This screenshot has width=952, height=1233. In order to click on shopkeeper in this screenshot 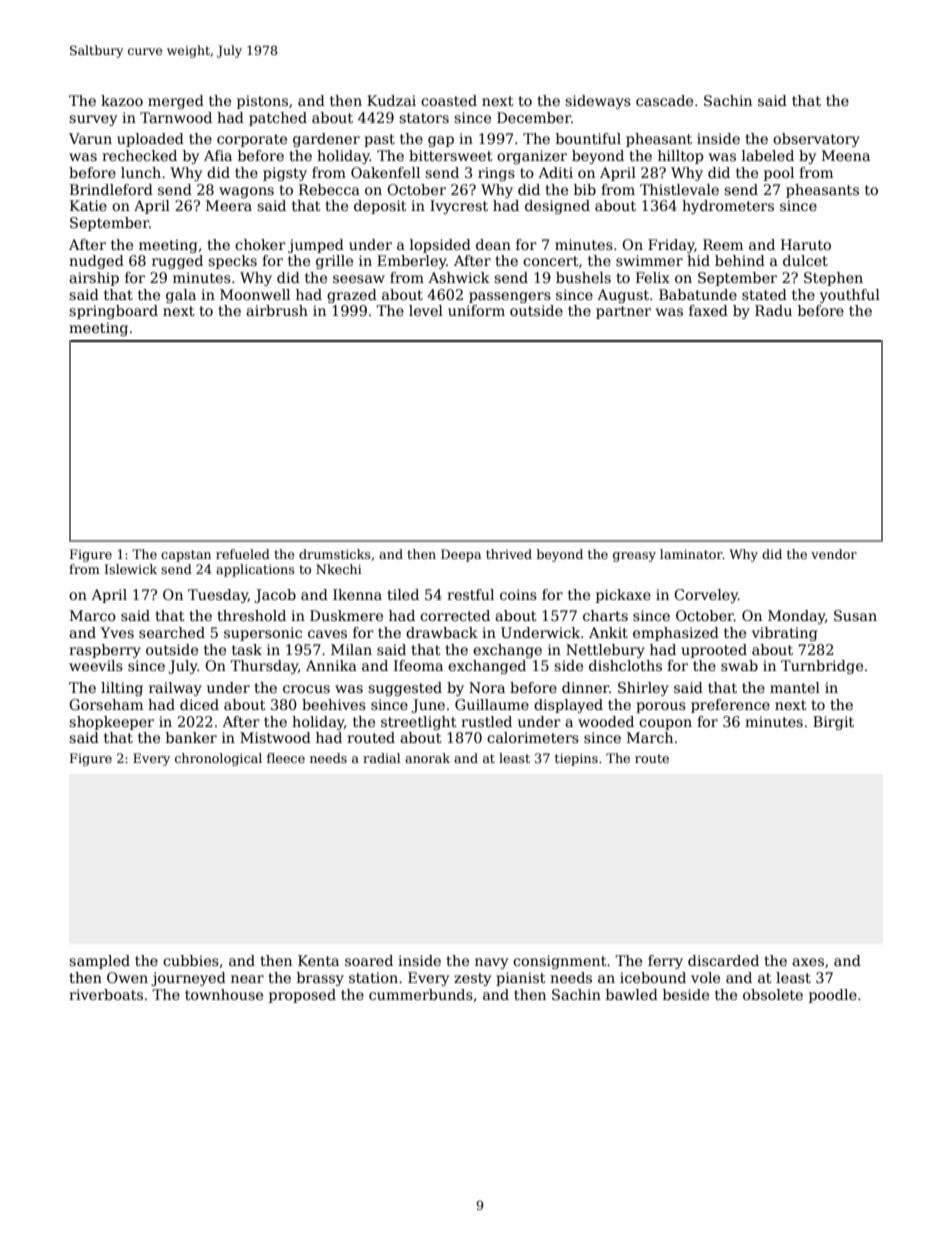, I will do `click(111, 723)`.
